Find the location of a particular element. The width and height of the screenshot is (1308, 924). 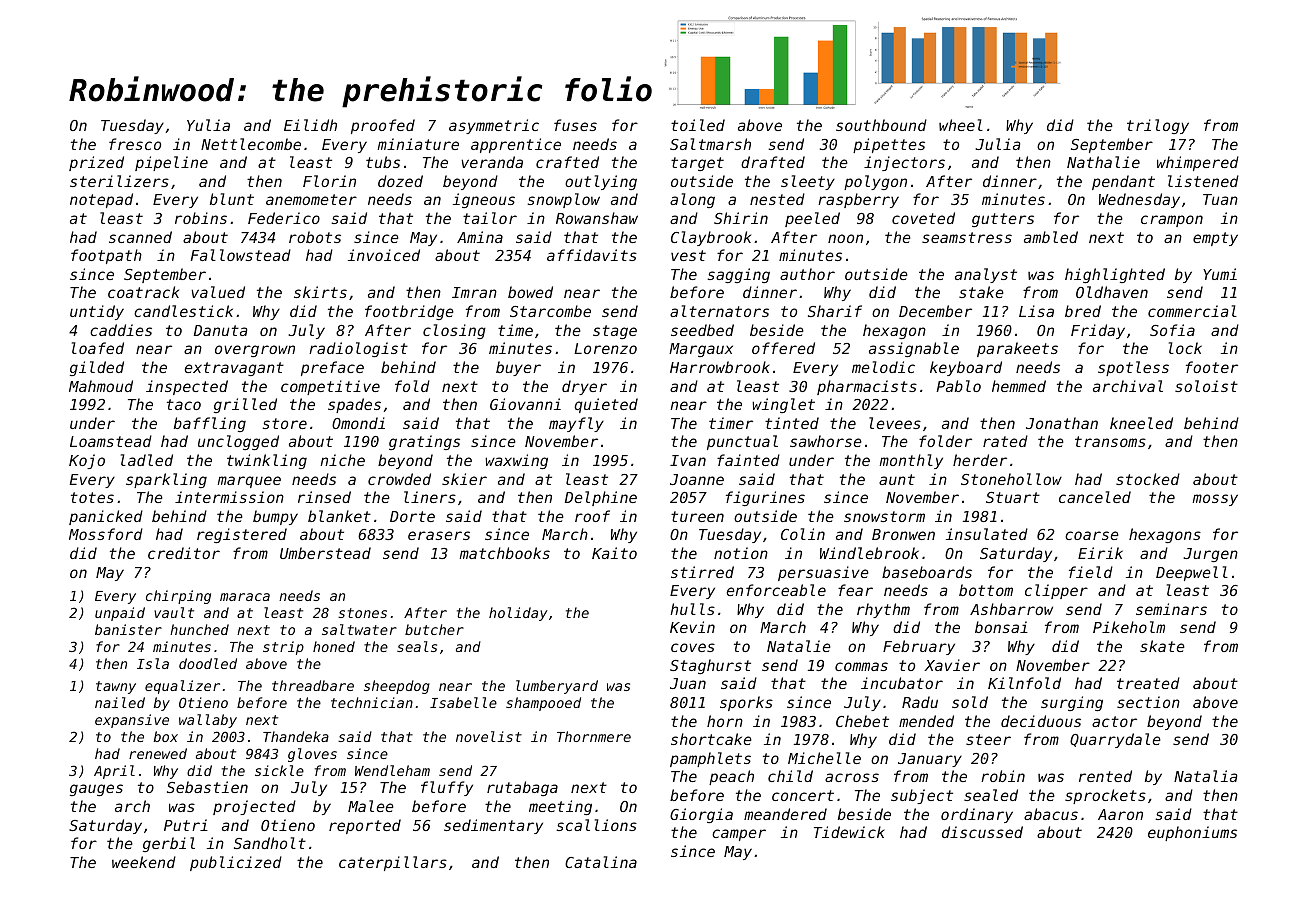

caterpillars is located at coordinates (393, 863).
